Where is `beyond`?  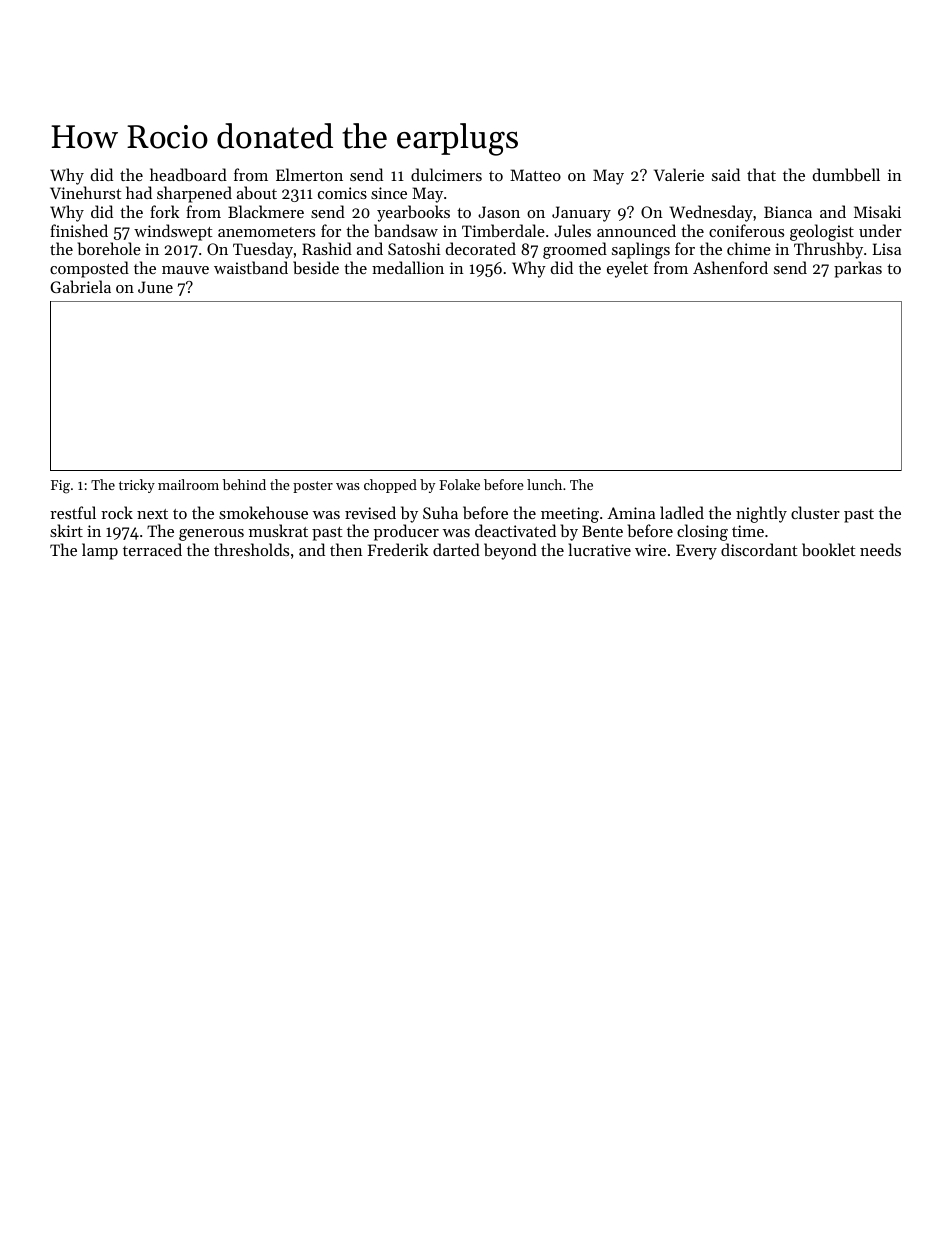
beyond is located at coordinates (510, 551).
